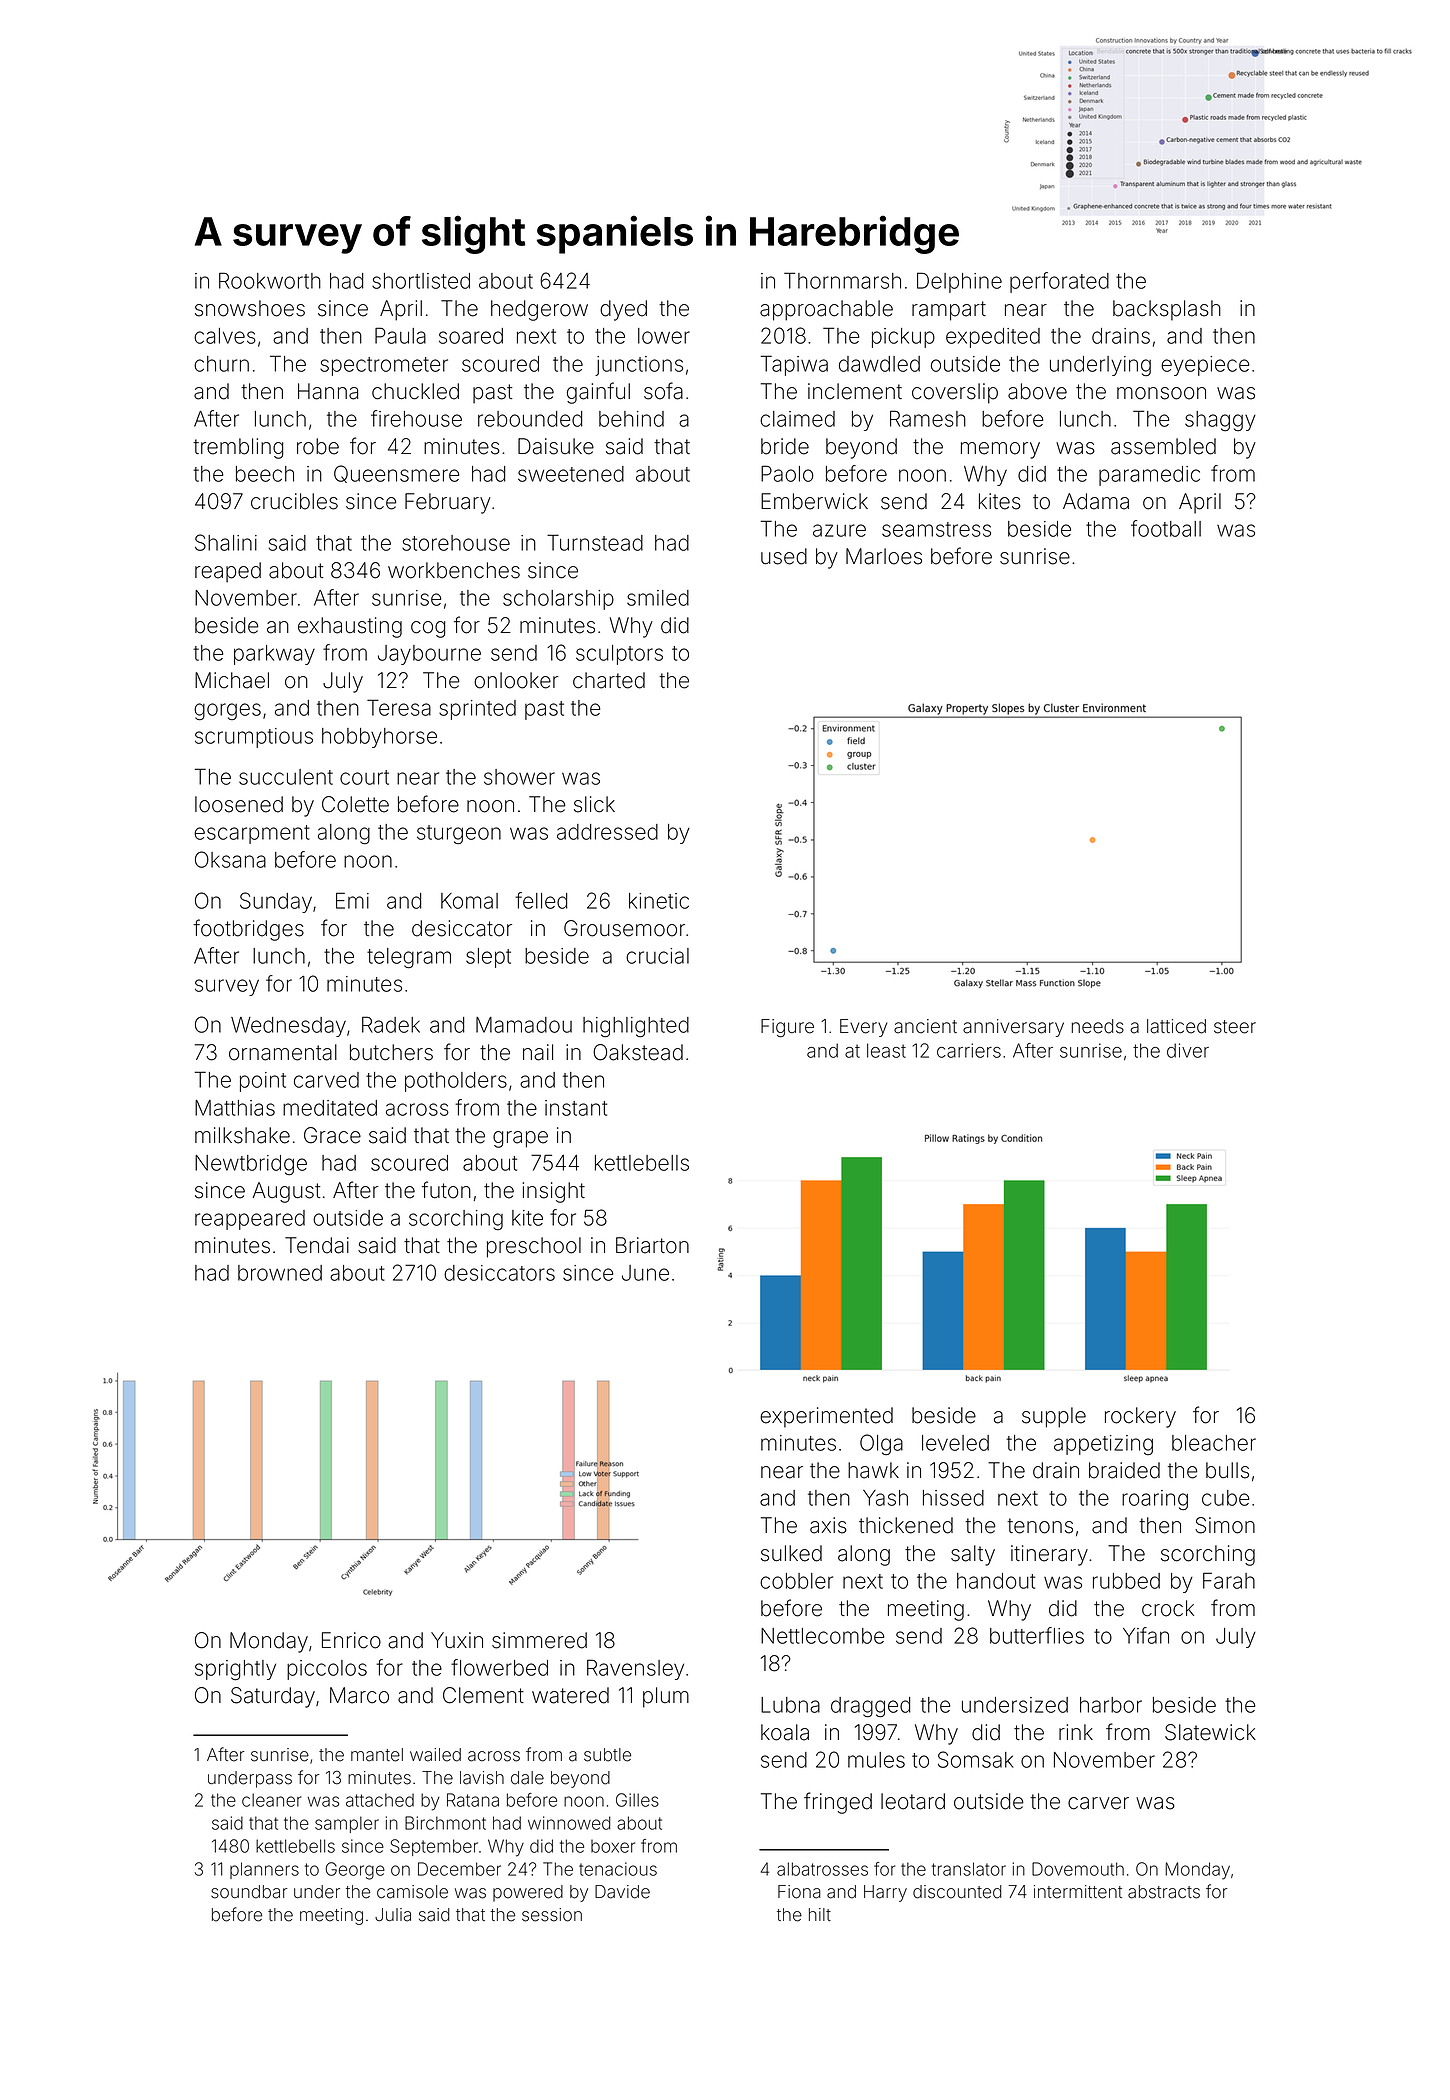 This screenshot has height=2100, width=1450. I want to click on footbridges, so click(248, 930).
